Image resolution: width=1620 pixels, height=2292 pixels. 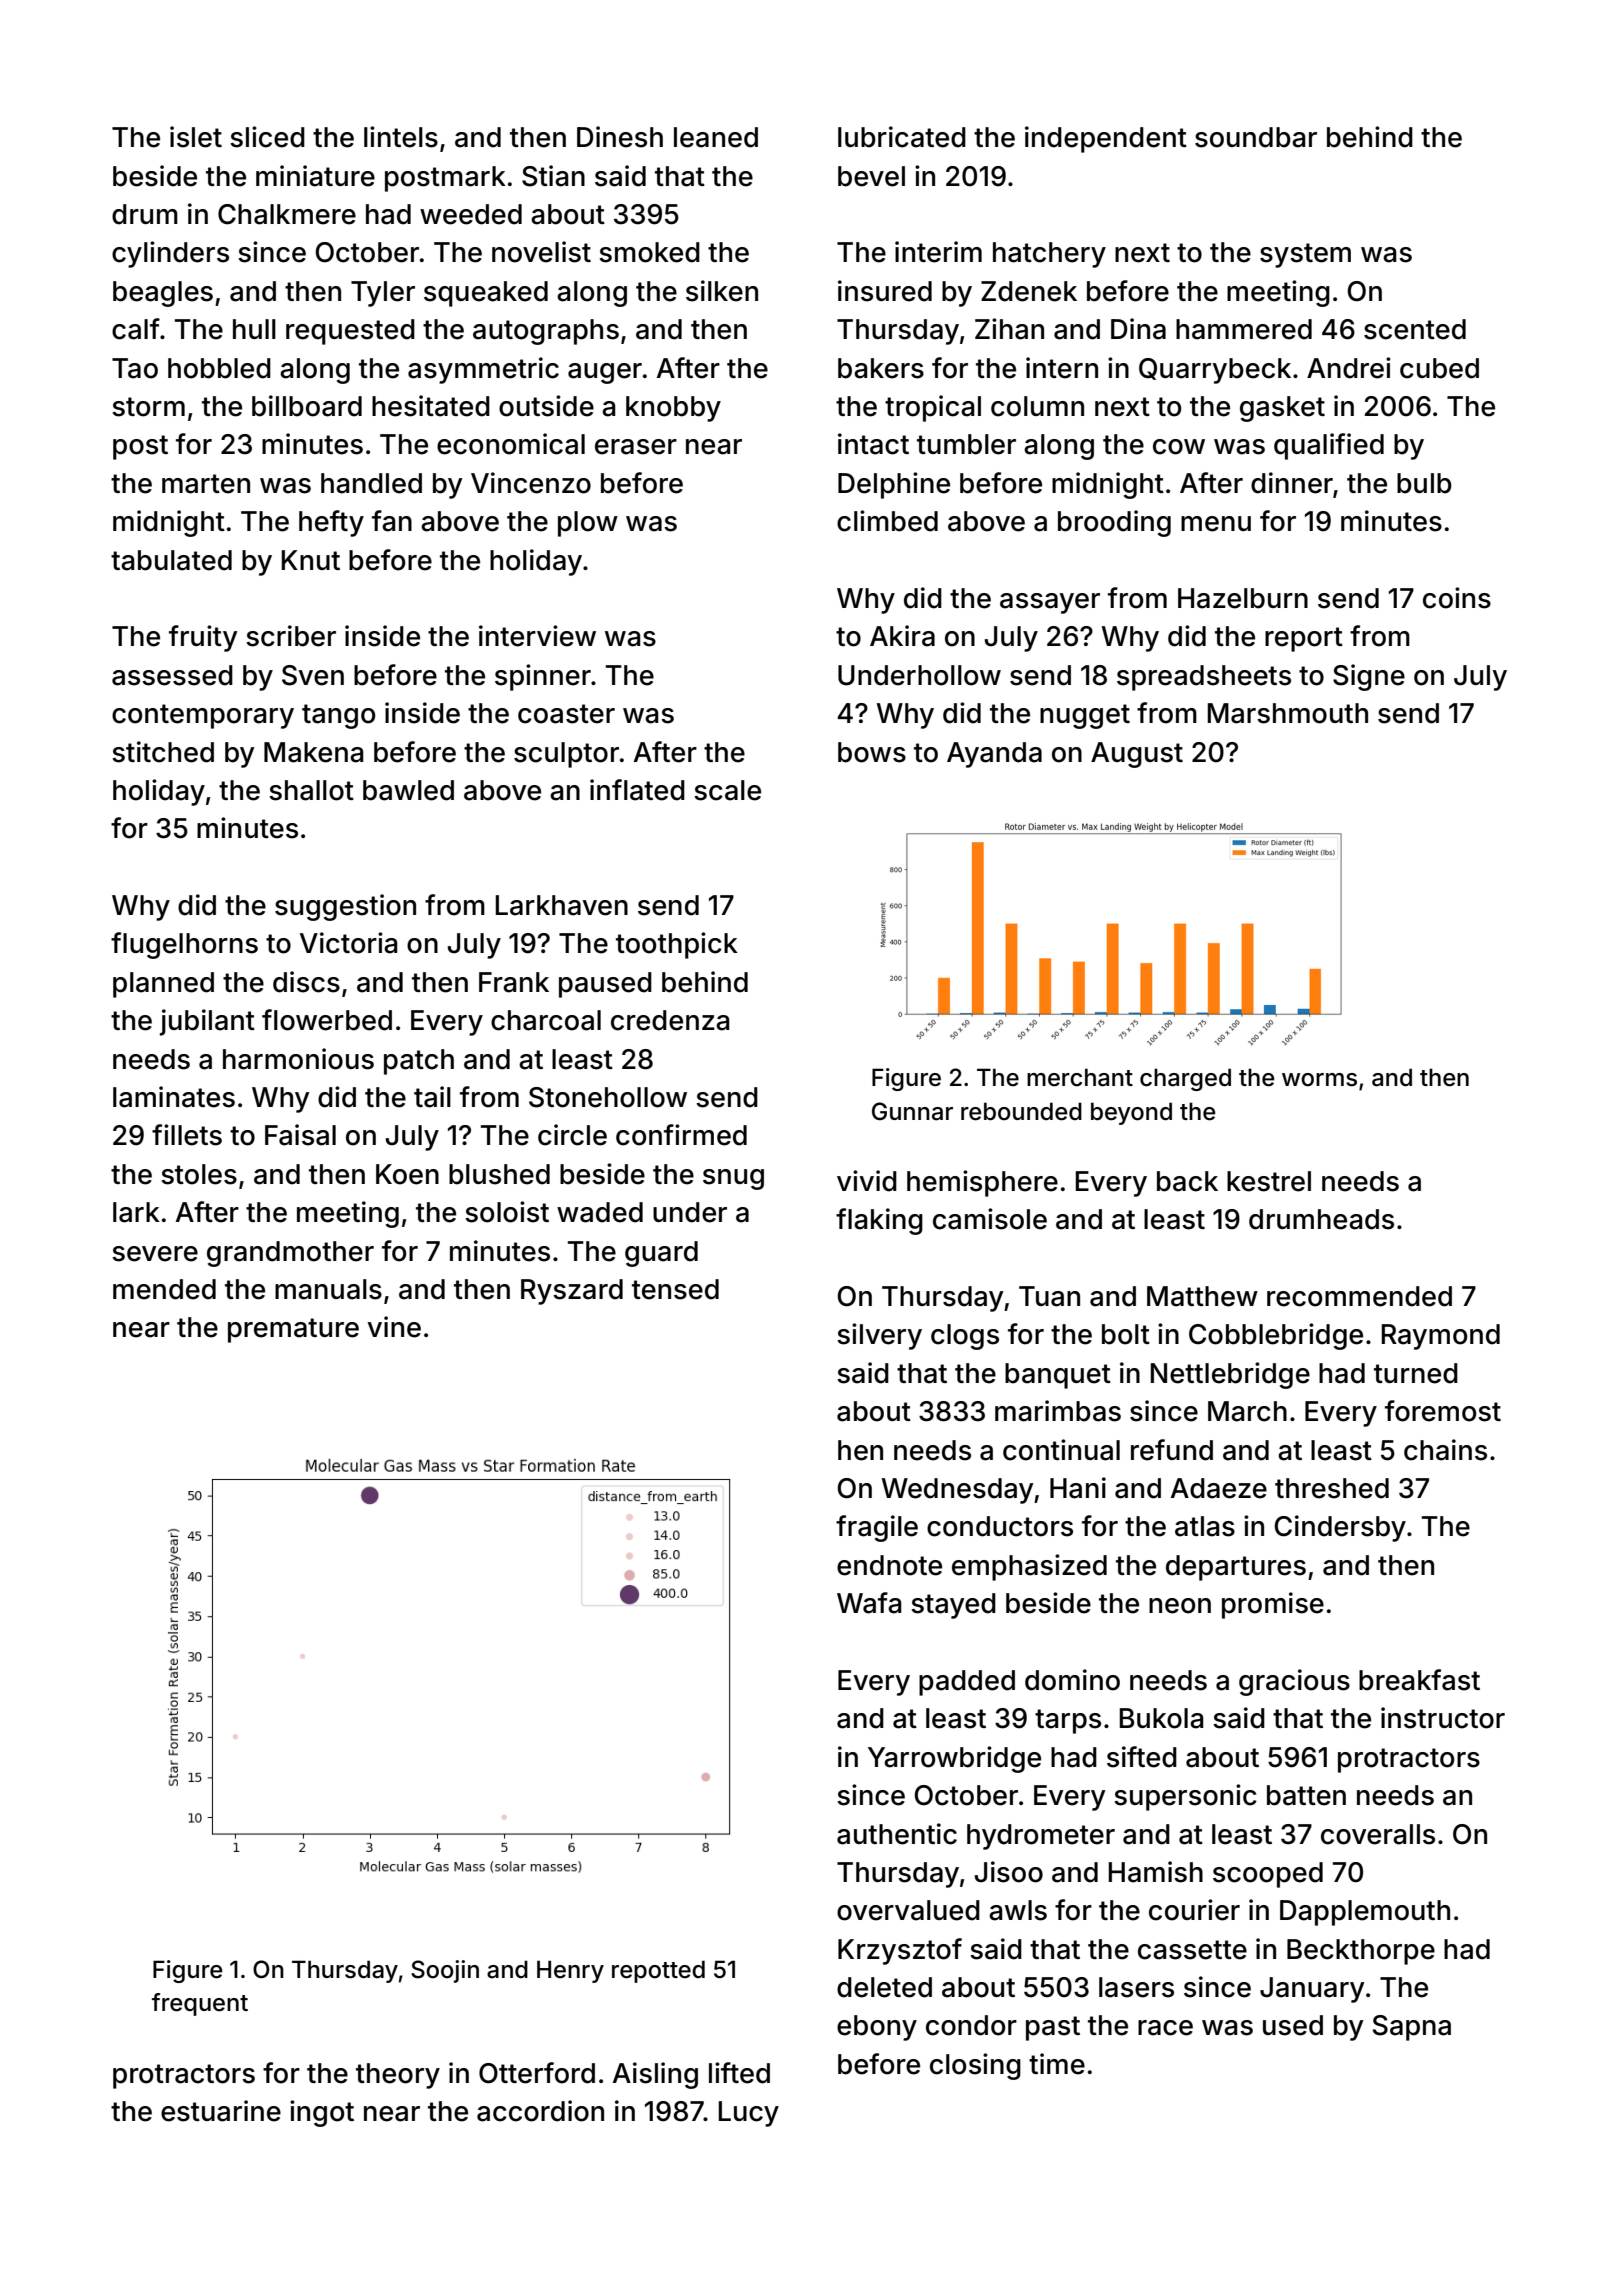 I want to click on islet, so click(x=196, y=137).
